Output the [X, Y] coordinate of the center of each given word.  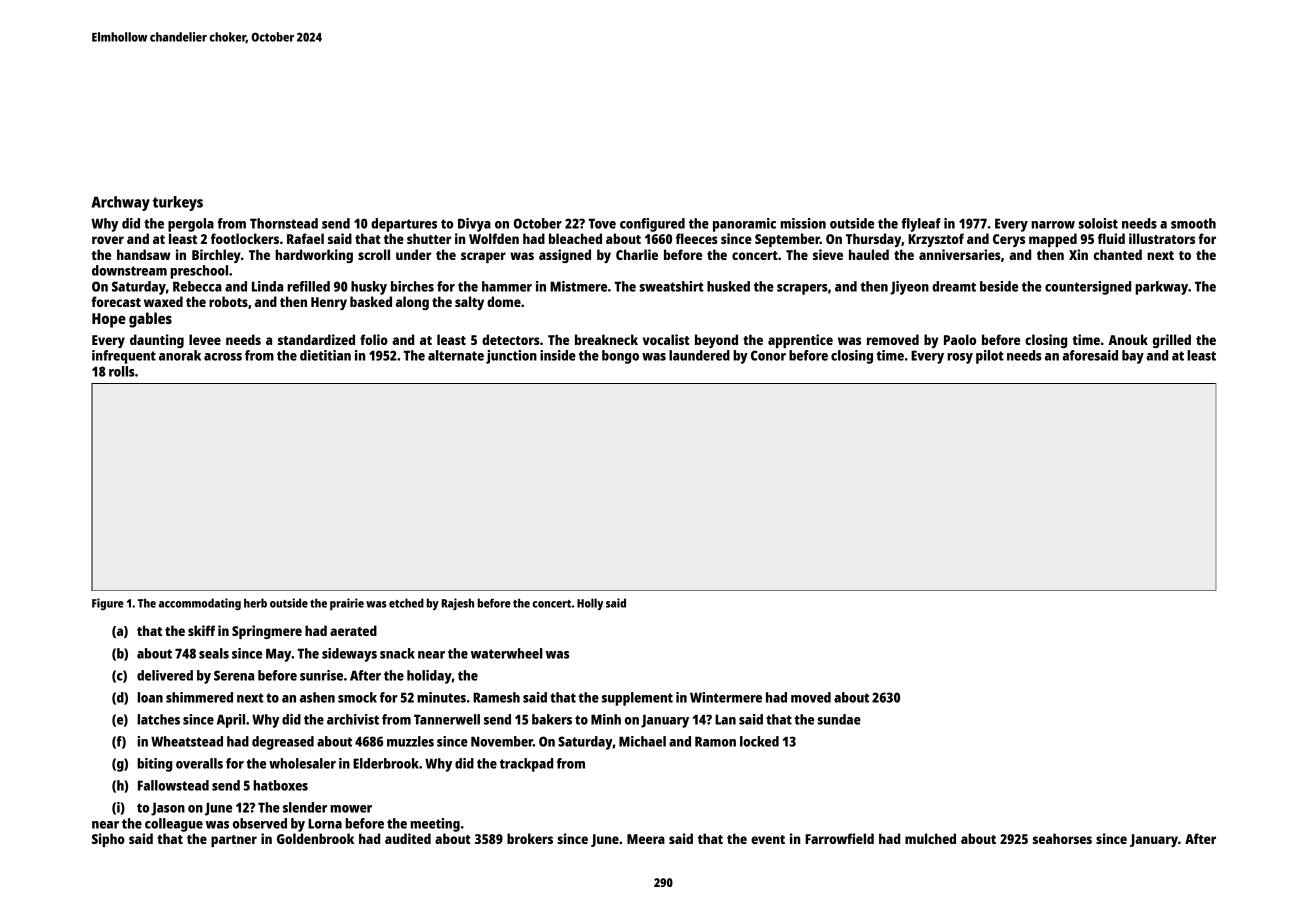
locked [759, 741]
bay [1133, 357]
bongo [620, 357]
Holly [590, 604]
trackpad [526, 765]
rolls [122, 371]
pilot [990, 357]
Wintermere [726, 697]
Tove [602, 223]
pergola [191, 225]
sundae [839, 719]
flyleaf [921, 225]
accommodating [200, 604]
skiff [201, 630]
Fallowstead [173, 785]
